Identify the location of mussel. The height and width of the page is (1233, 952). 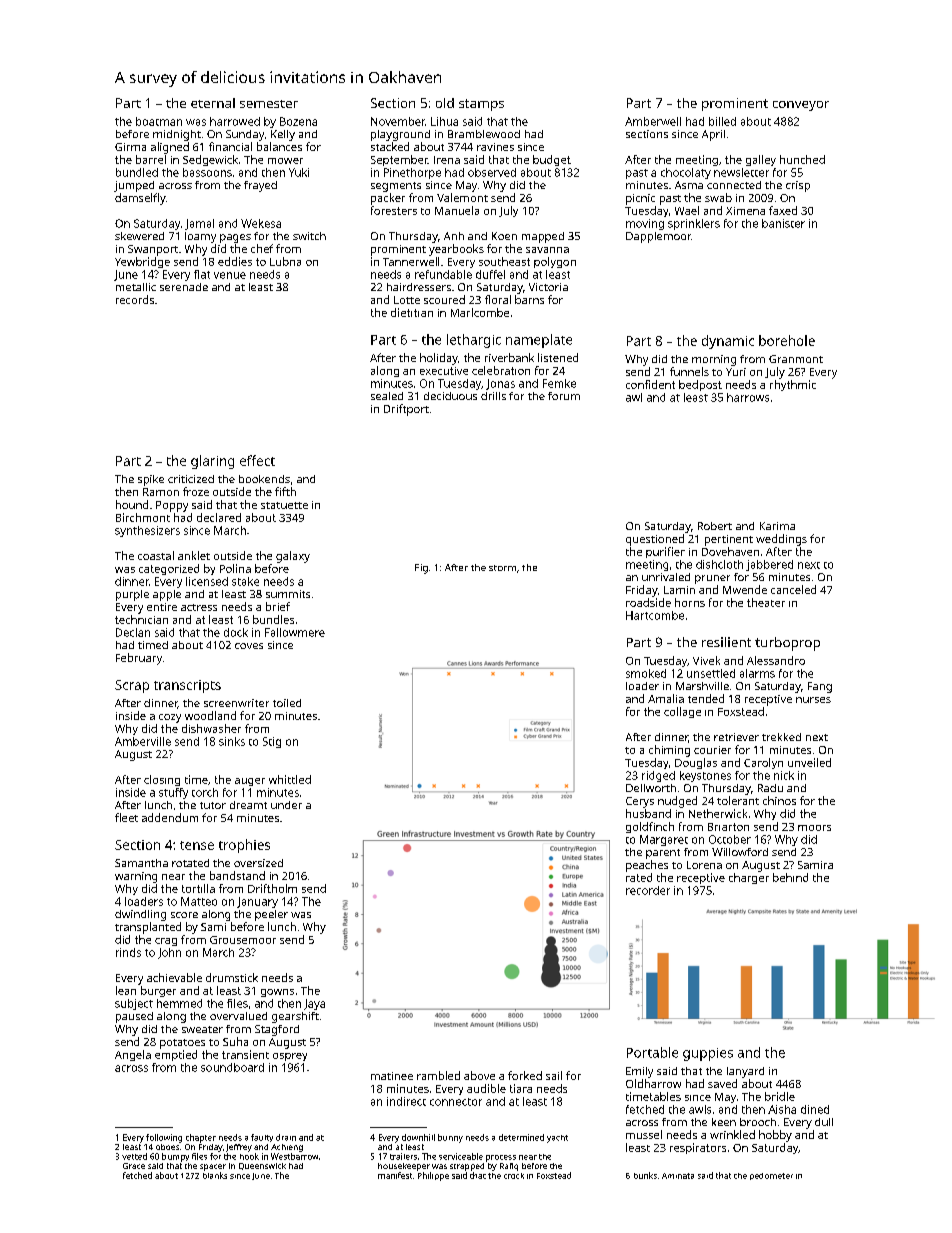
(644, 1134).
